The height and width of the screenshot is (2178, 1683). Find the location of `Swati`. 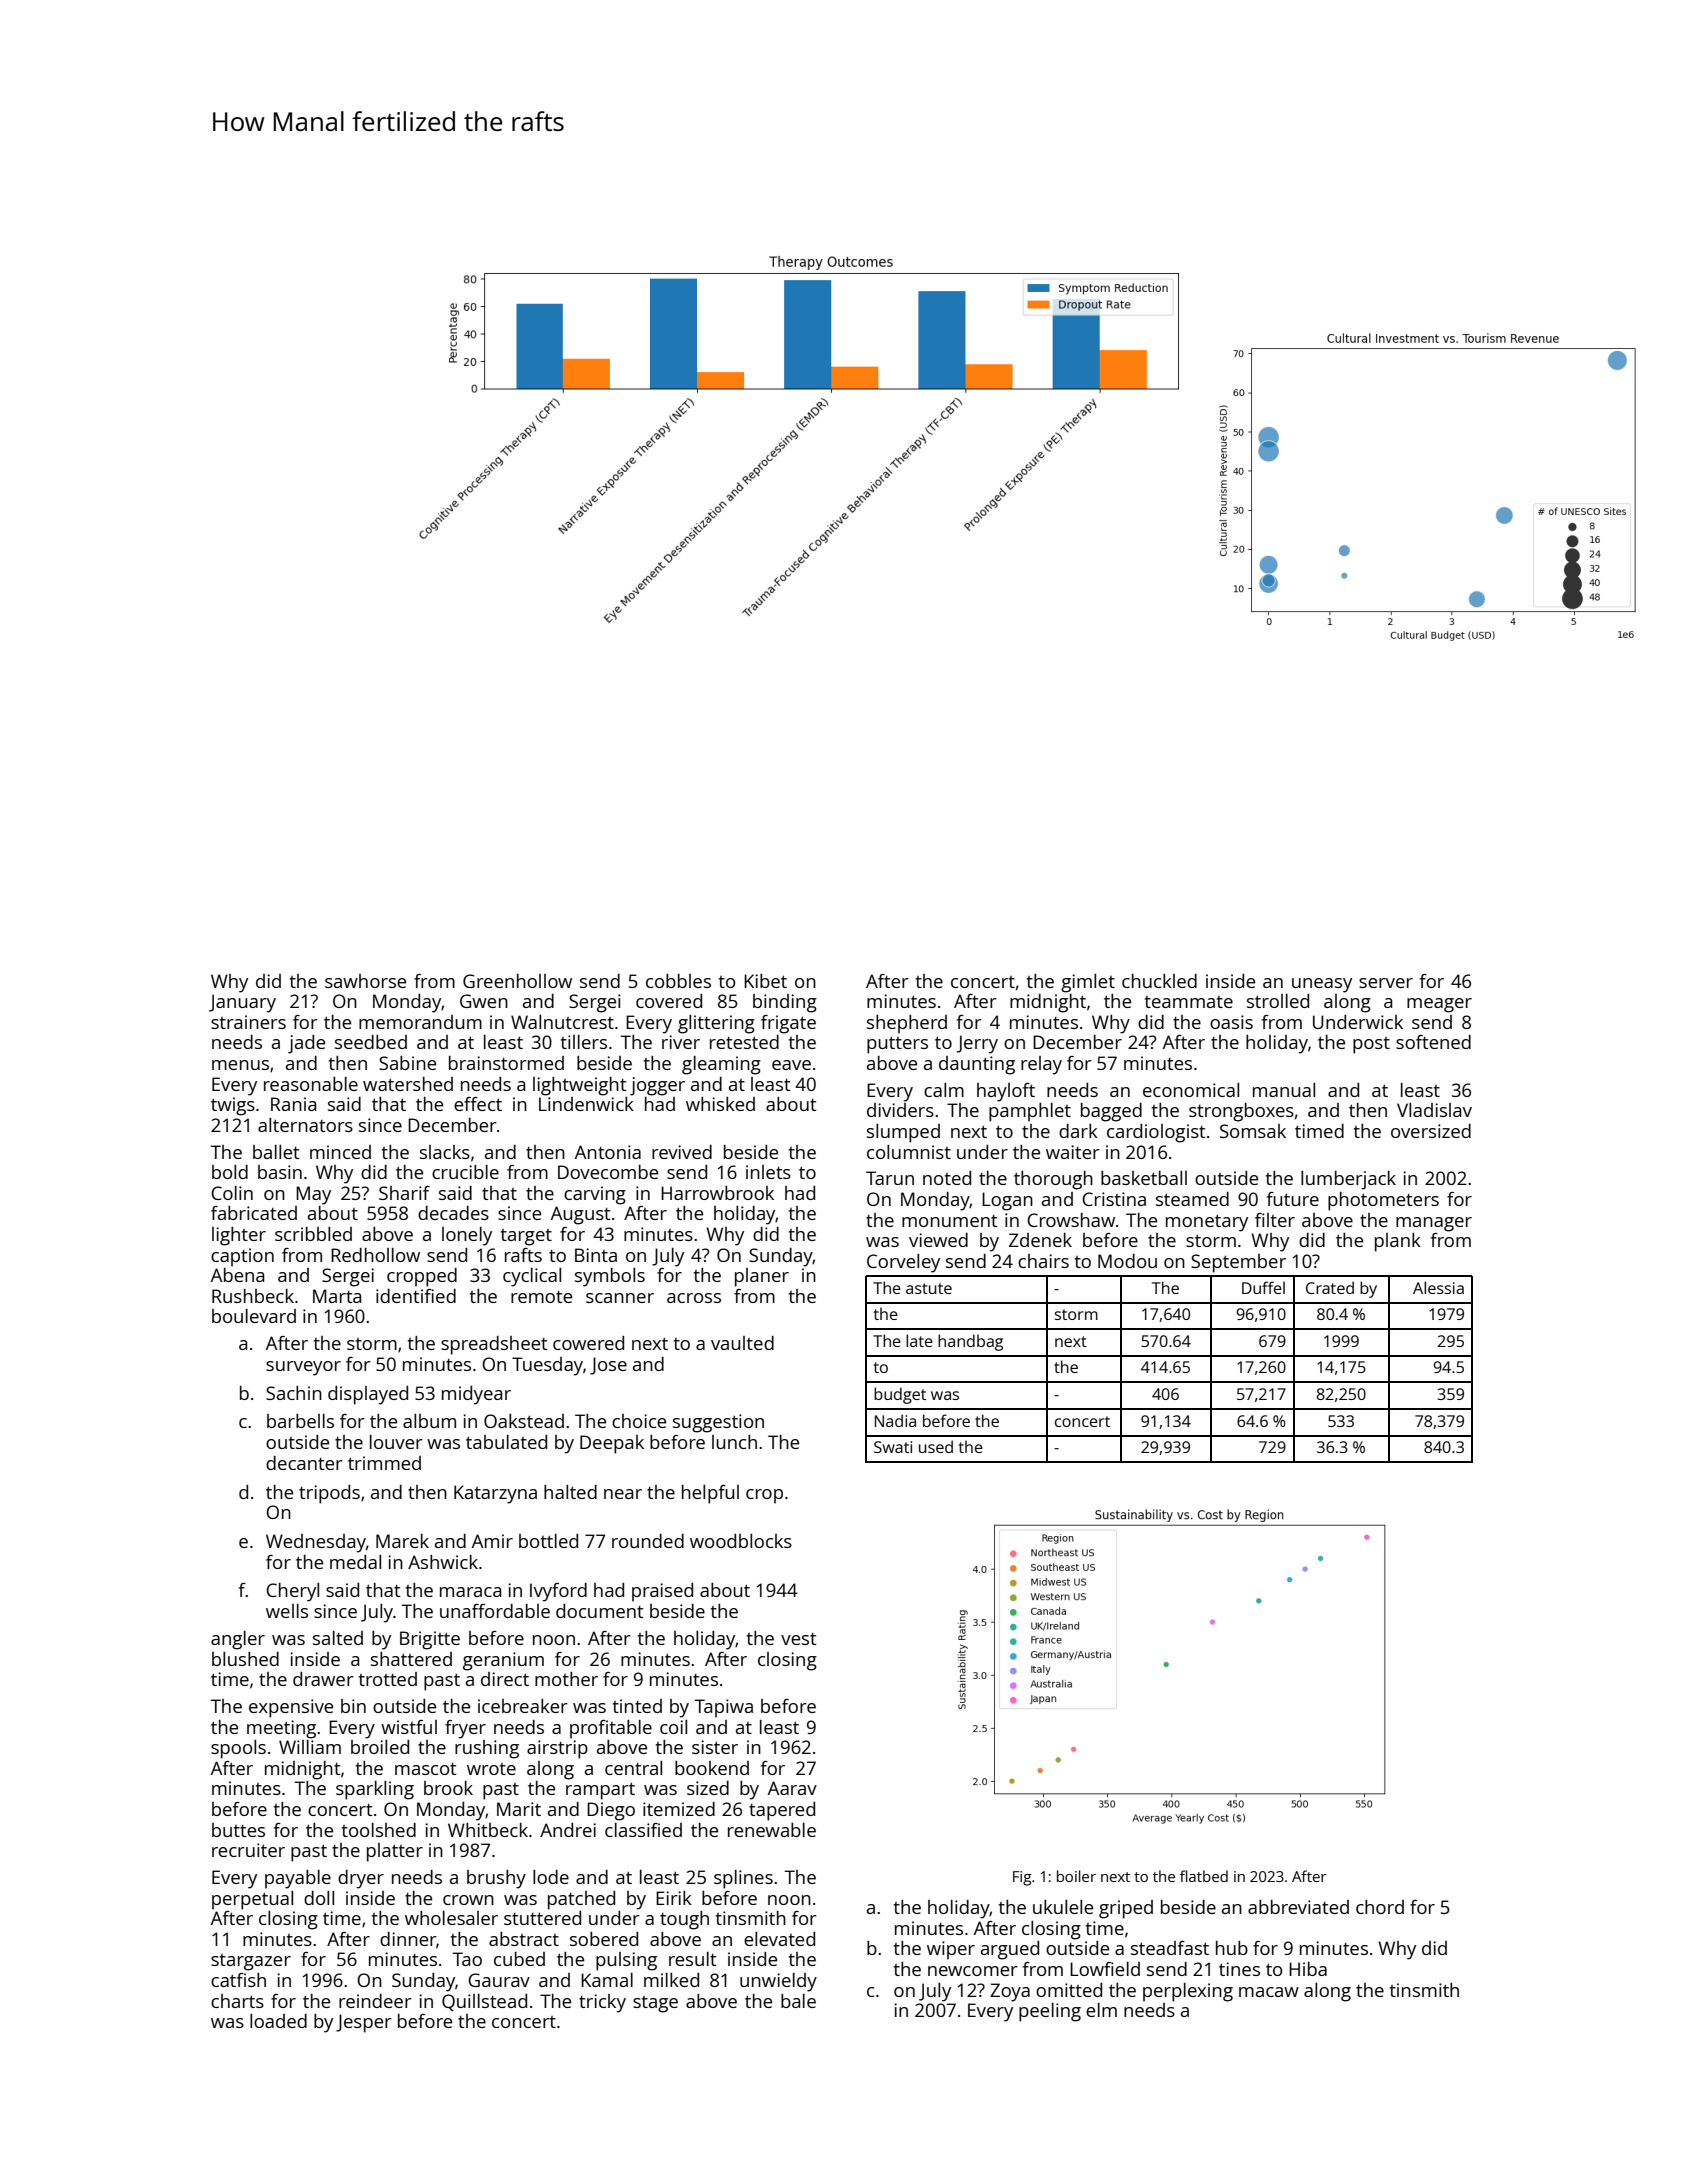

Swati is located at coordinates (893, 1447).
